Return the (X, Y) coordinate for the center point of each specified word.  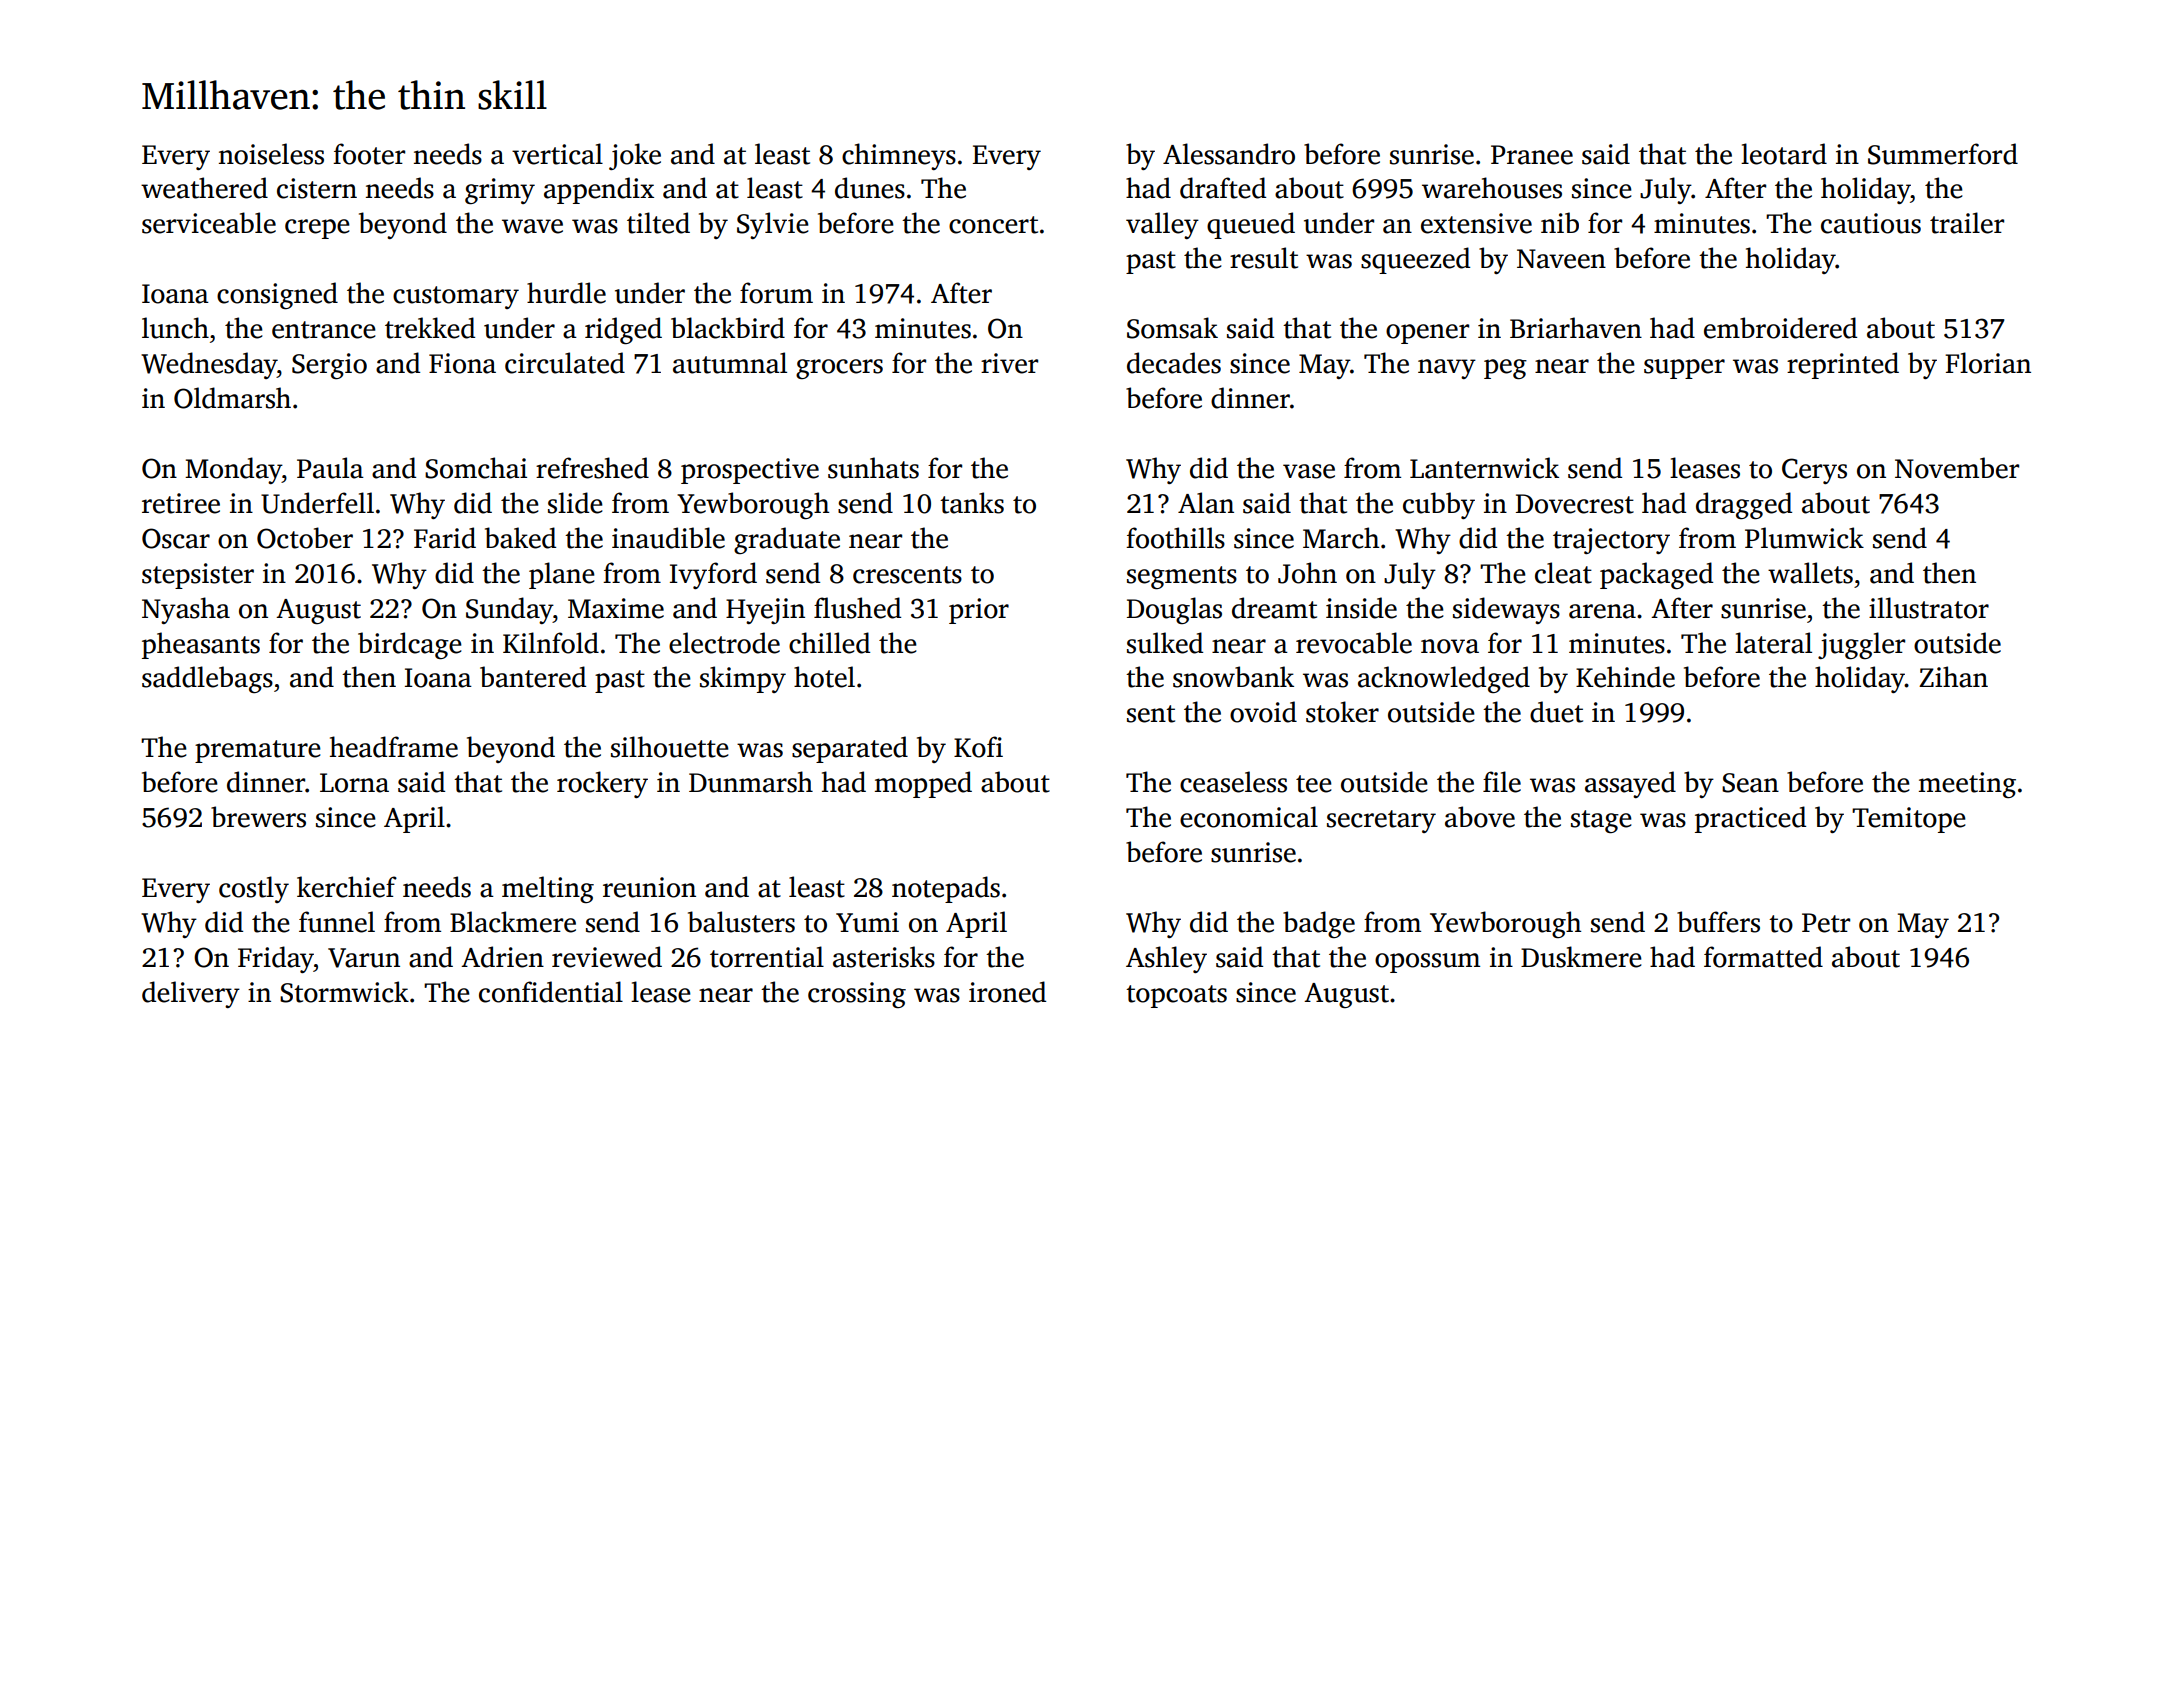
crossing (857, 995)
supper (1684, 369)
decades (1174, 363)
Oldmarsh (232, 398)
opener (1427, 334)
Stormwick (344, 992)
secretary (1381, 821)
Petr (1826, 923)
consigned (277, 295)
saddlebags (207, 679)
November (1957, 468)
